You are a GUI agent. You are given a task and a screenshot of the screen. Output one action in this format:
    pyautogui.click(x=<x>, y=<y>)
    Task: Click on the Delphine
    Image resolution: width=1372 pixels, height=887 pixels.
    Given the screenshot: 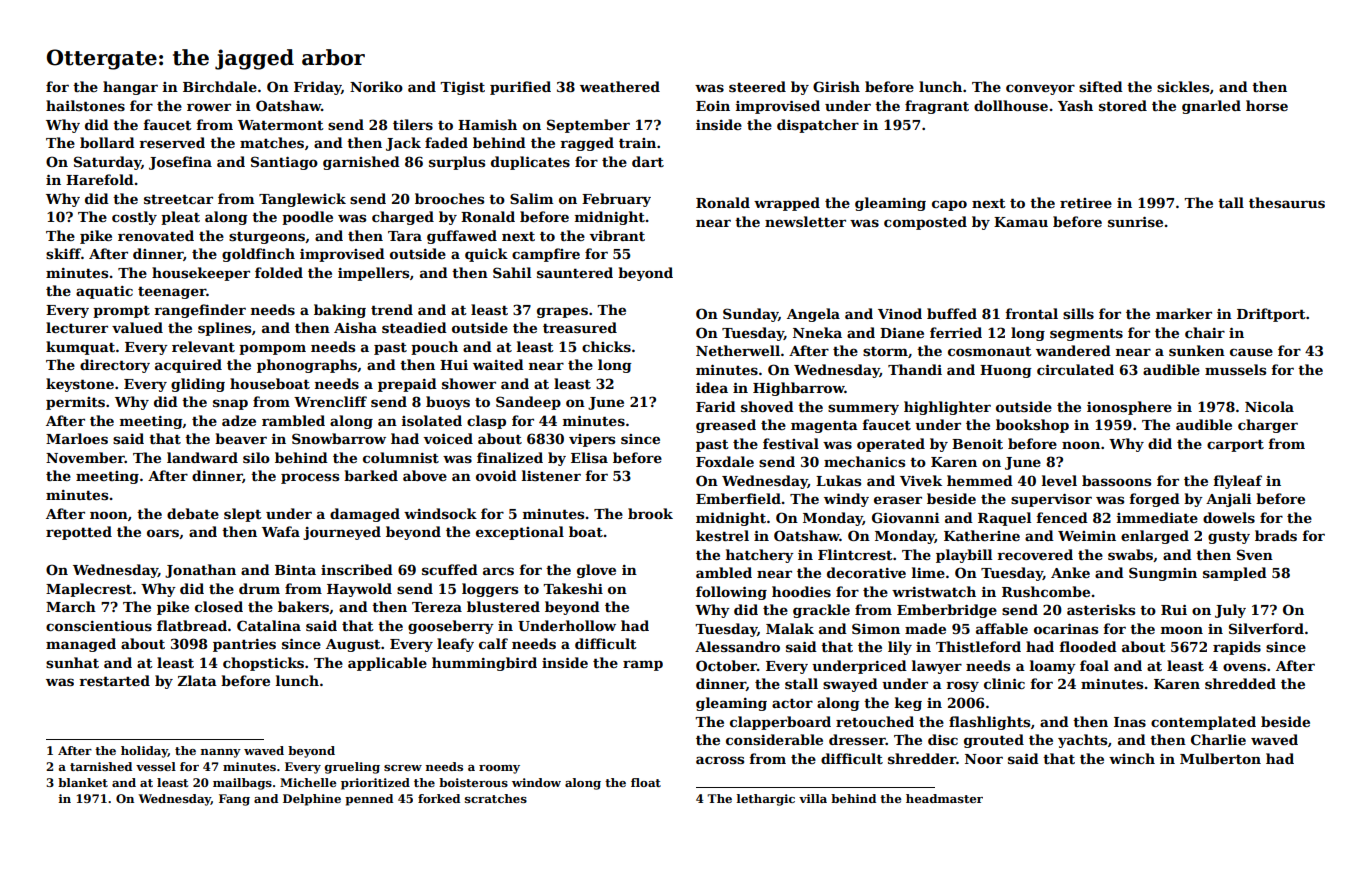 What is the action you would take?
    pyautogui.click(x=312, y=800)
